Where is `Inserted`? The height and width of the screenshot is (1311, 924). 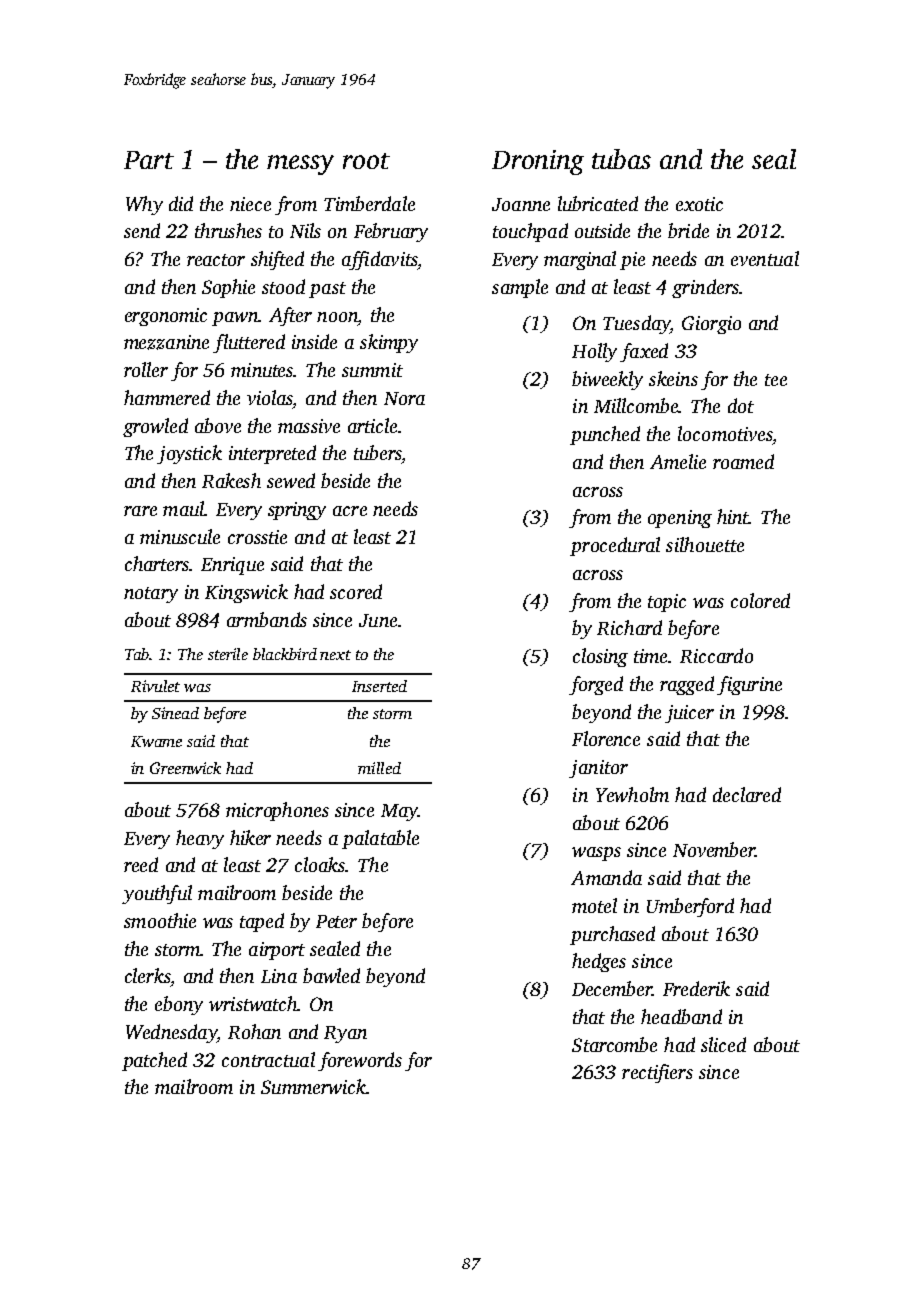
Inserted is located at coordinates (379, 686).
